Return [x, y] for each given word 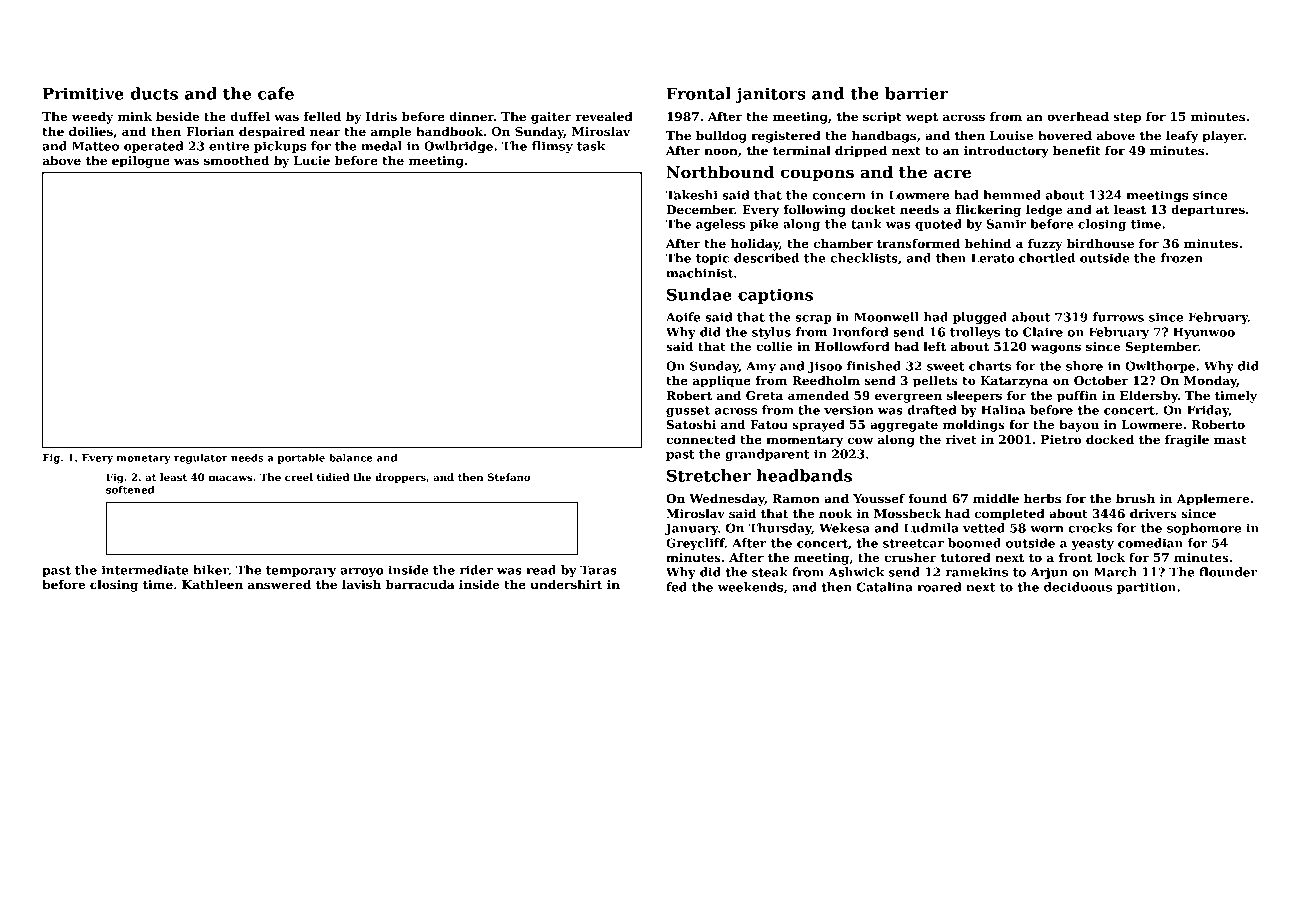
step [1127, 118]
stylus [771, 333]
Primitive [83, 93]
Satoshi [691, 424]
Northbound [720, 172]
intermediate [145, 570]
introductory [1006, 151]
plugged [980, 318]
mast [1230, 440]
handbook [449, 131]
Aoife [683, 317]
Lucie [312, 160]
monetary [144, 459]
